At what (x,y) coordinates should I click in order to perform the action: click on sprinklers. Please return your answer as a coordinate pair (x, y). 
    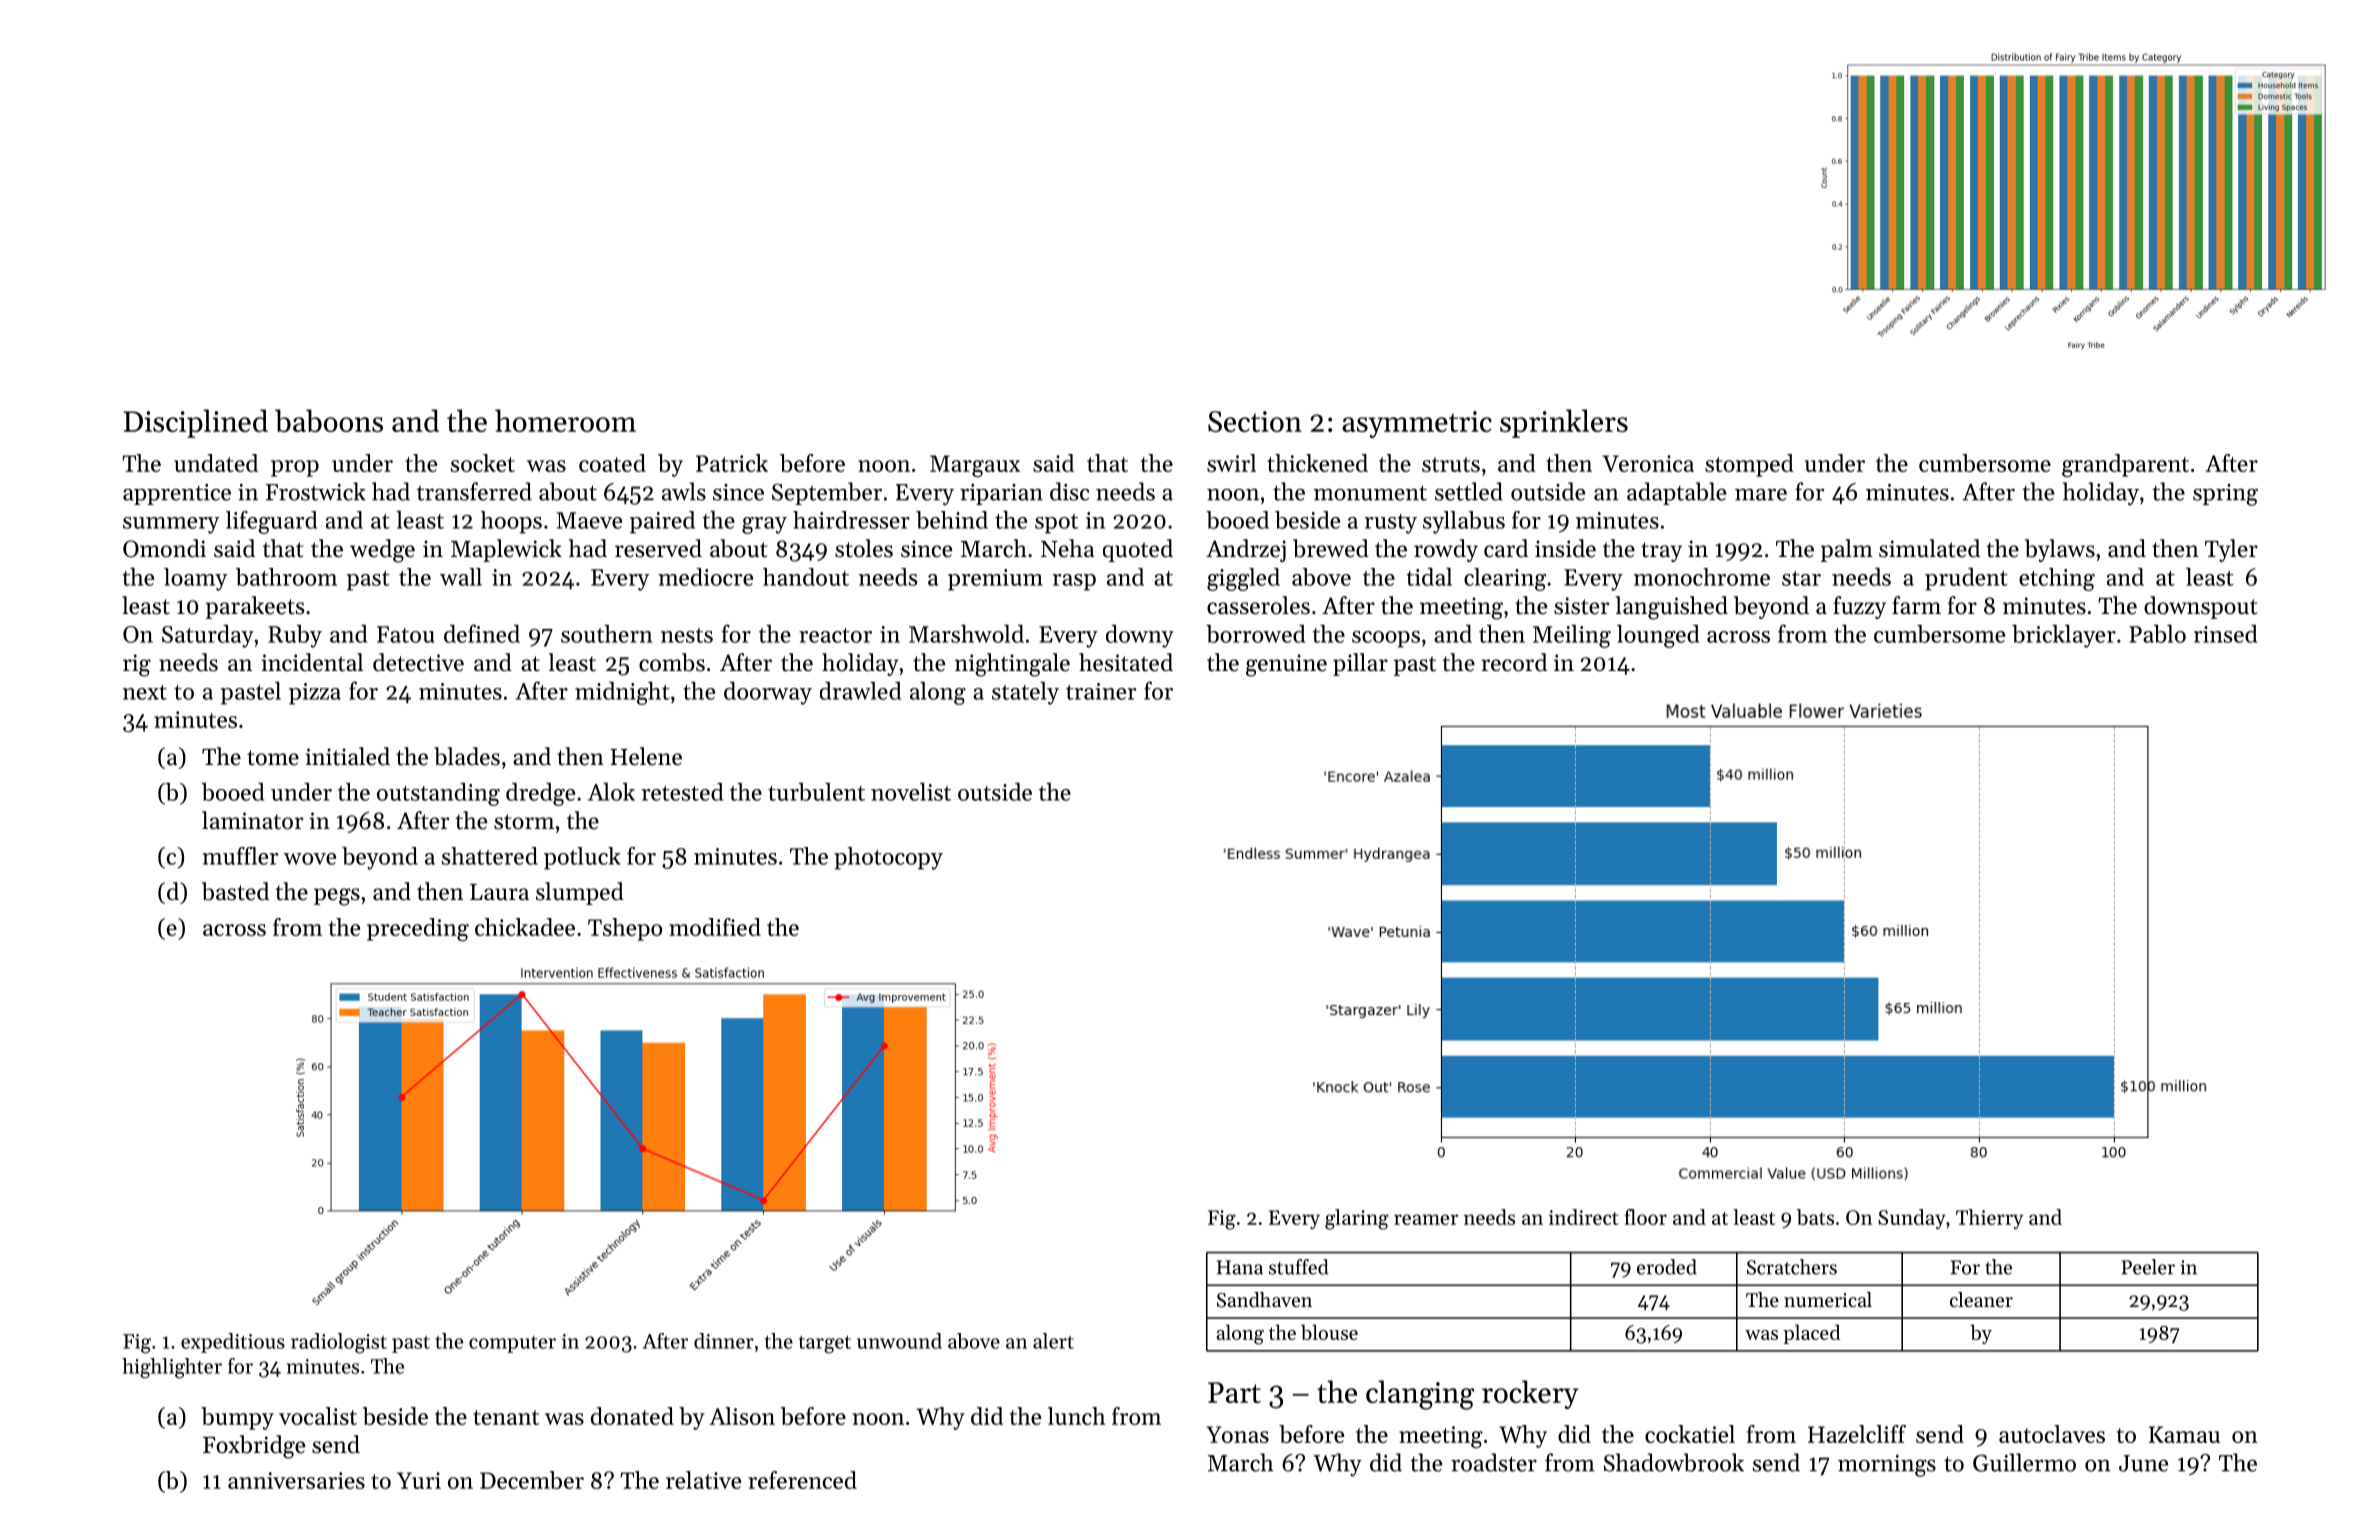
    Looking at the image, I should click on (1564, 423).
